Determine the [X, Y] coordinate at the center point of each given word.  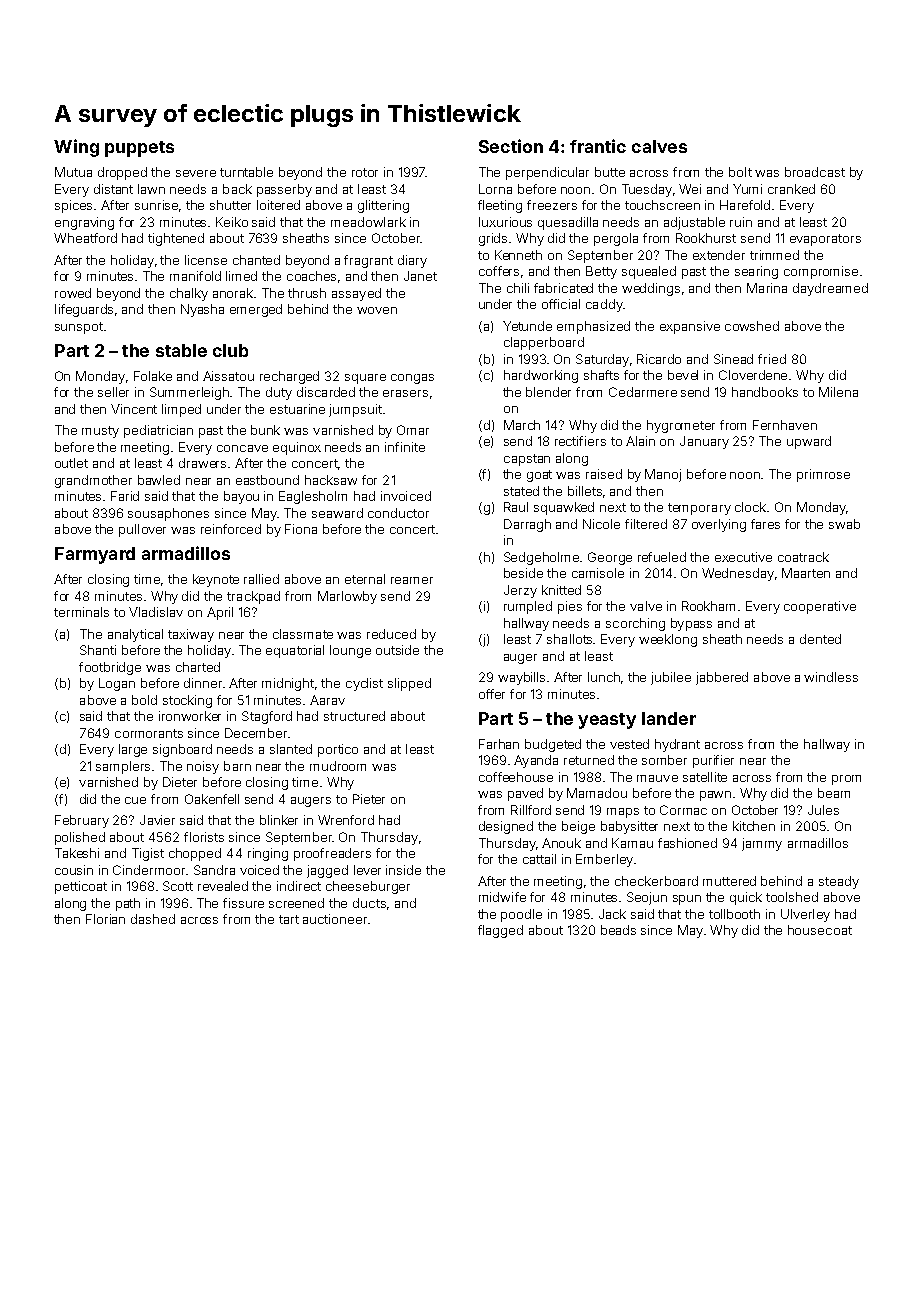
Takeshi [77, 853]
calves [659, 146]
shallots [569, 639]
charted [198, 667]
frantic [598, 146]
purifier [713, 761]
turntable [246, 172]
